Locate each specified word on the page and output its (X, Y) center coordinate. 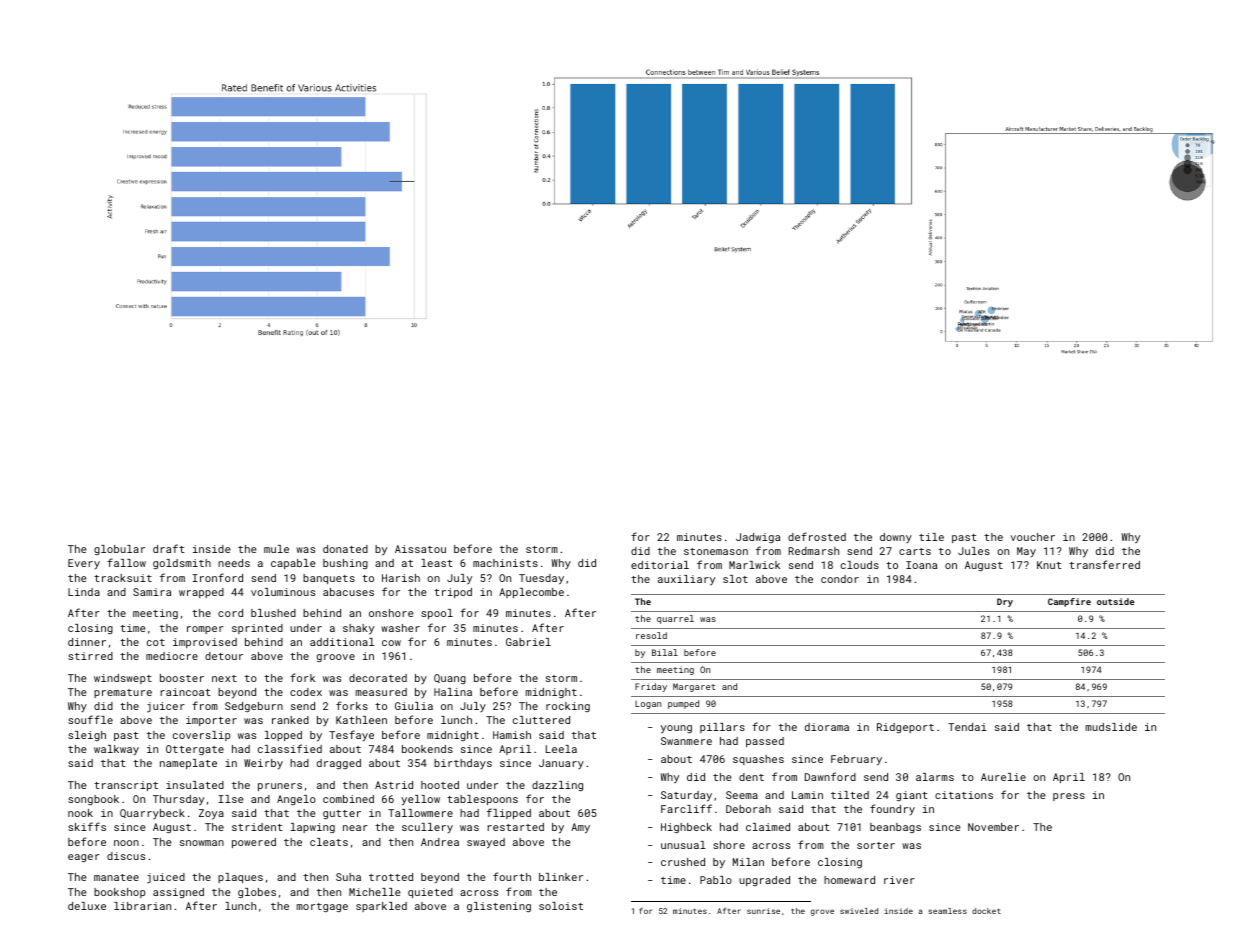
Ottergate (195, 750)
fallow (126, 562)
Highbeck (686, 828)
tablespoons (482, 800)
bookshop (120, 893)
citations (964, 795)
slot (735, 579)
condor (840, 579)
